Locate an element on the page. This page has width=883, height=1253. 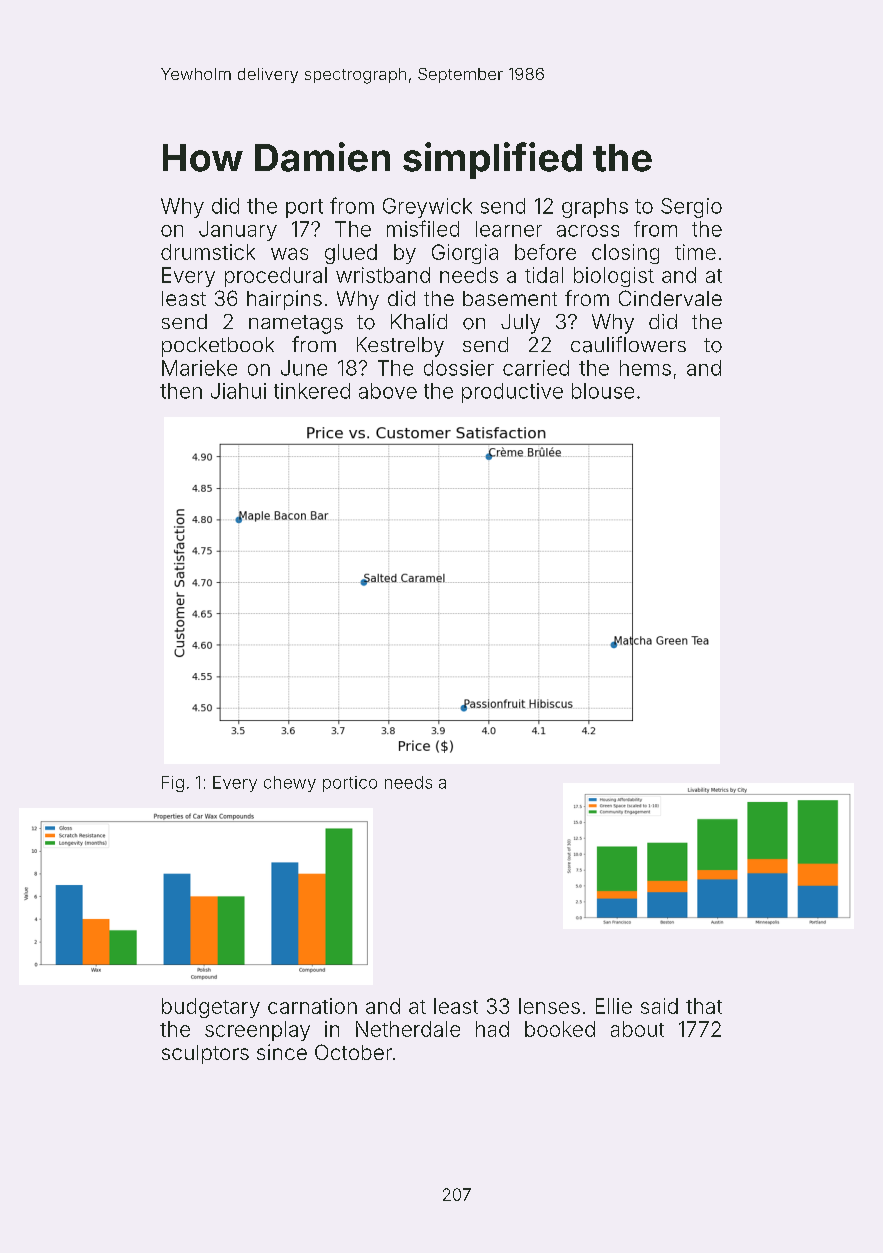
blouse is located at coordinates (603, 391).
